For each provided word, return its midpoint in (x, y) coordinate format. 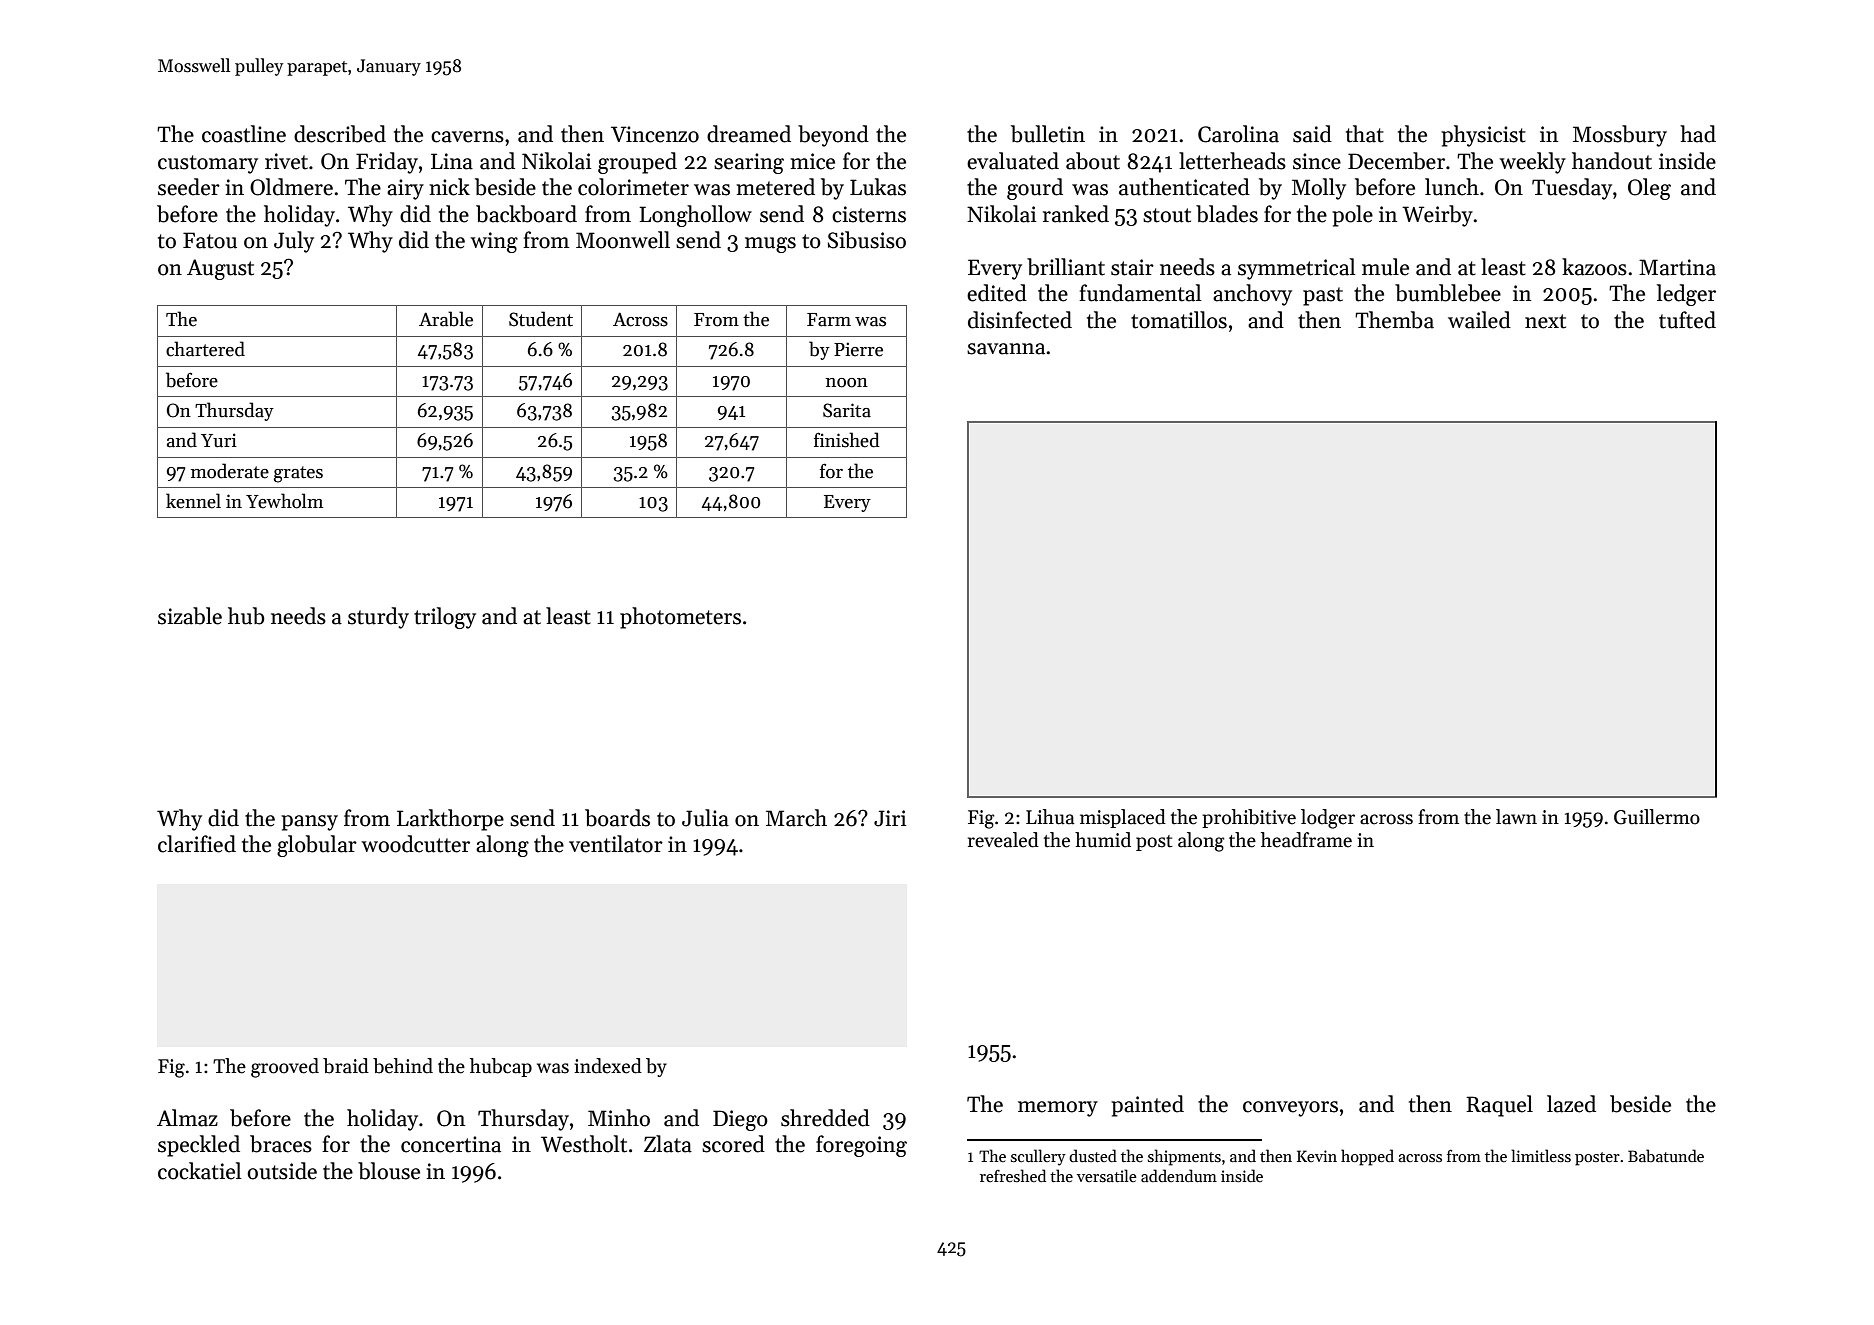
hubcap (501, 1067)
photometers (680, 618)
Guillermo (1657, 817)
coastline (244, 134)
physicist (1483, 136)
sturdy (378, 618)
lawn (1516, 817)
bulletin (1048, 134)
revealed (1003, 840)
